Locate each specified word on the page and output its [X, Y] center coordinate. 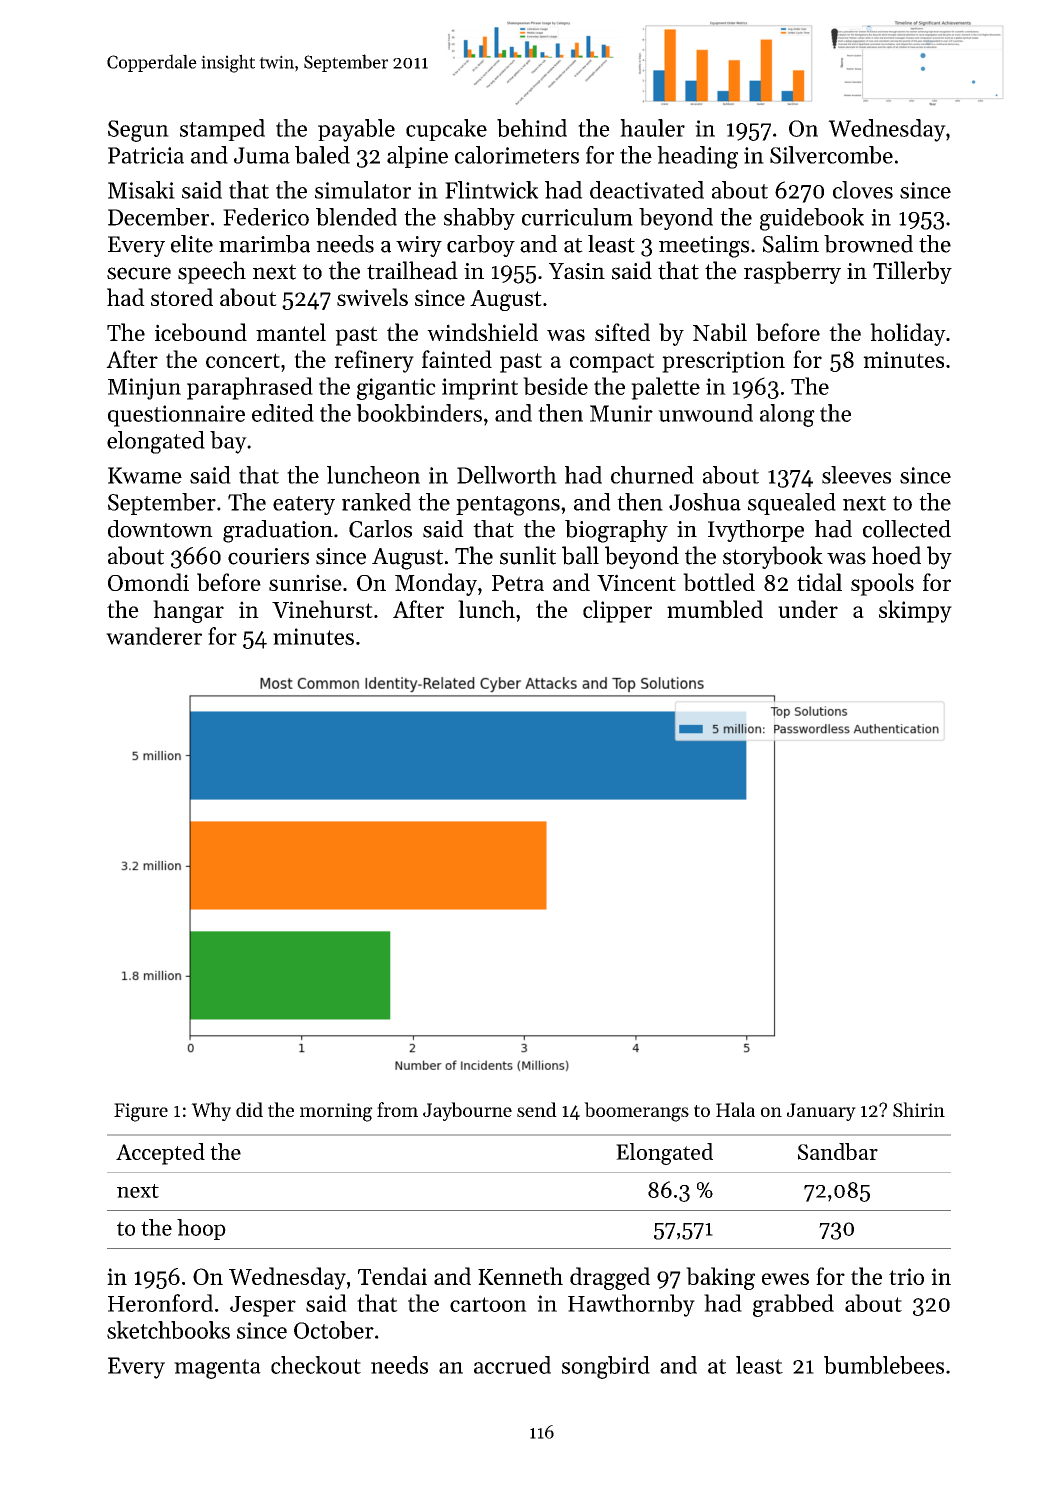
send [537, 1109]
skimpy [915, 611]
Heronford [160, 1303]
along [787, 415]
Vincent [636, 582]
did [249, 1109]
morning [336, 1112]
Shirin [919, 1109]
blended [356, 217]
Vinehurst [322, 609]
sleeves [856, 475]
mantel [291, 332]
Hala [735, 1109]
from [397, 1109]
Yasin [577, 271]
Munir [621, 413]
